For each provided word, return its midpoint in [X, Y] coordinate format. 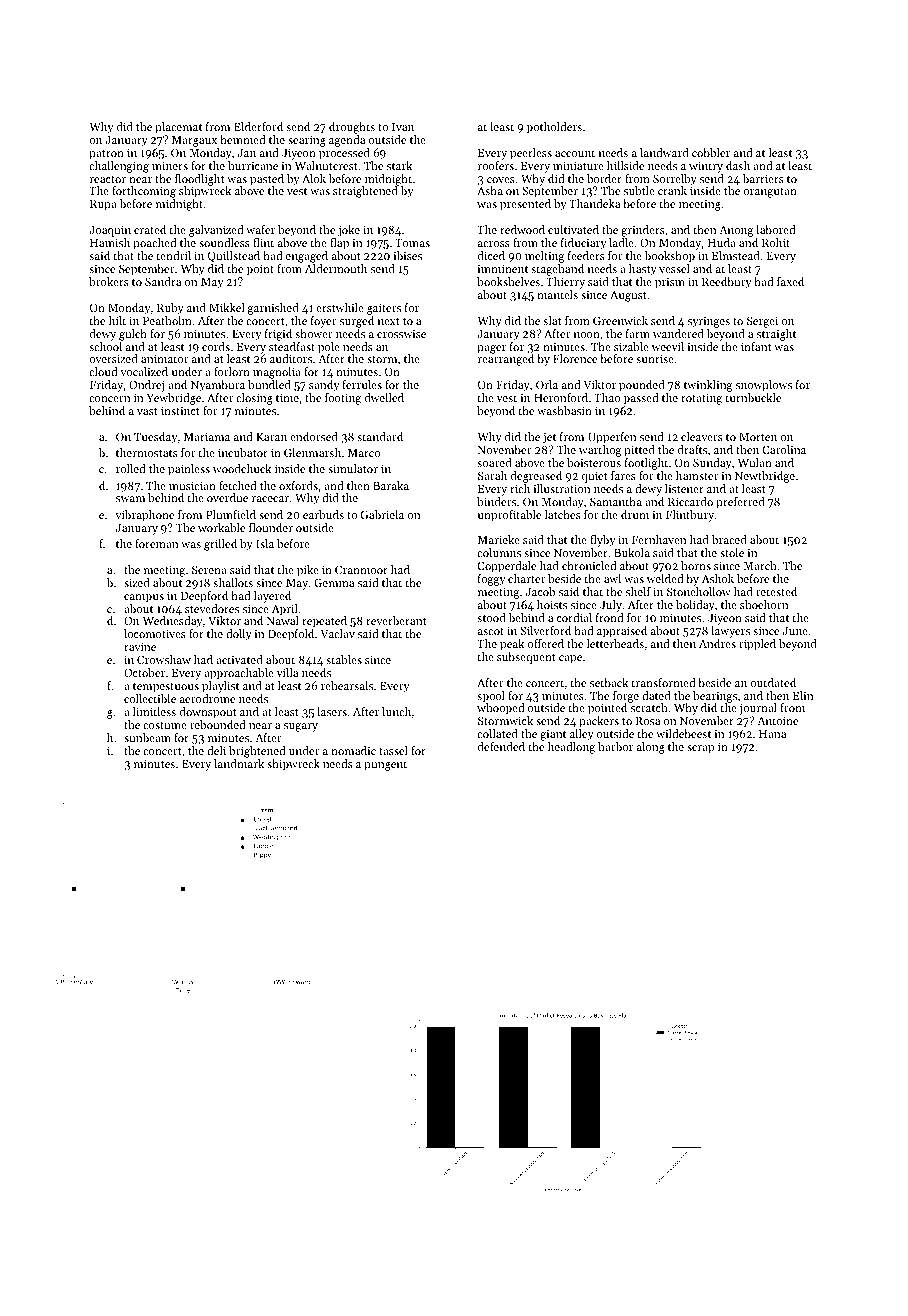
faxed [790, 281]
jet [549, 438]
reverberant [396, 620]
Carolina [784, 449]
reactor [108, 179]
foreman [156, 543]
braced [729, 539]
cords [216, 346]
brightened [257, 752]
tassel [393, 750]
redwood [522, 229]
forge [626, 697]
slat [552, 320]
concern [109, 399]
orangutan [770, 193]
